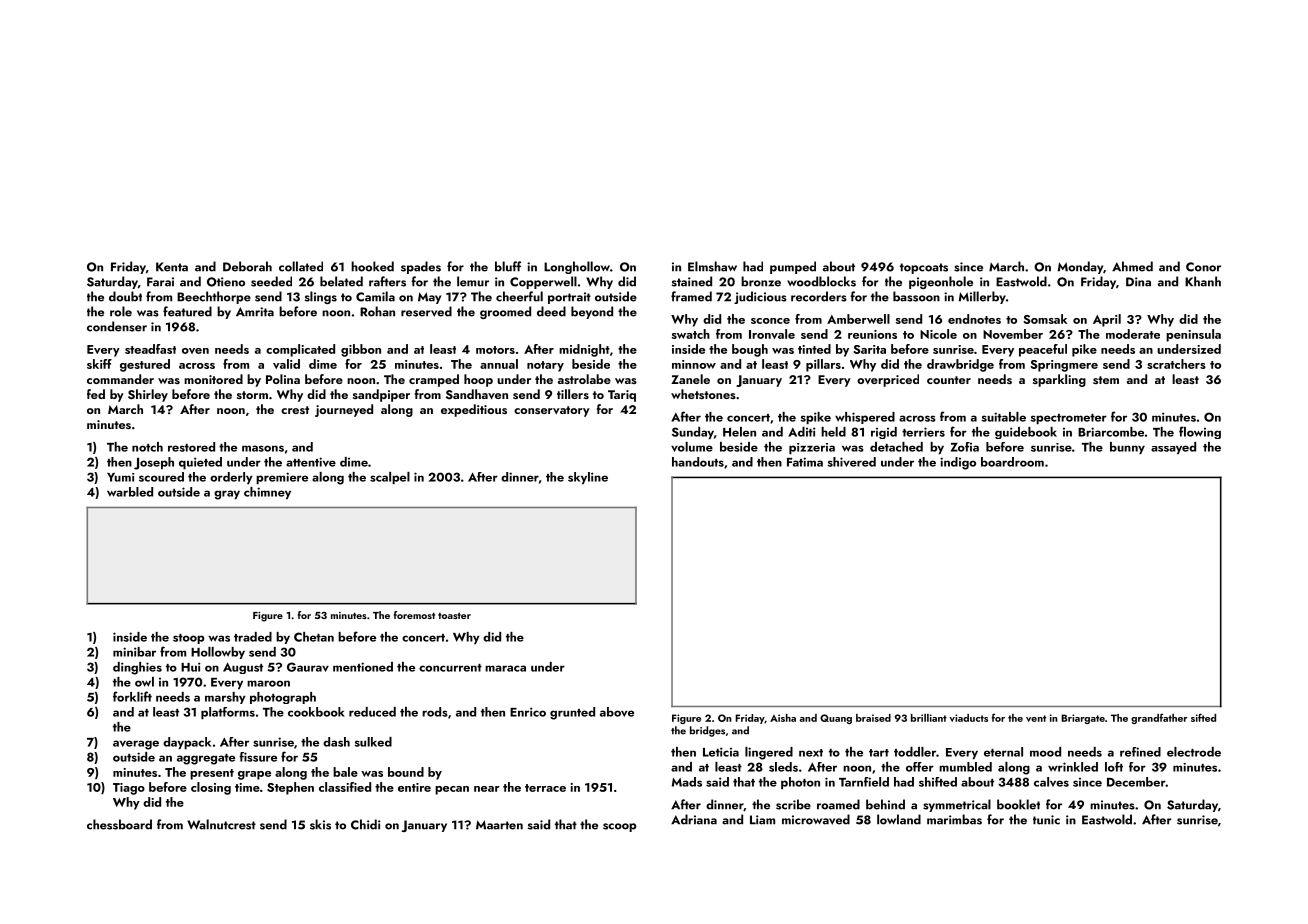  I want to click on indigo, so click(958, 463).
